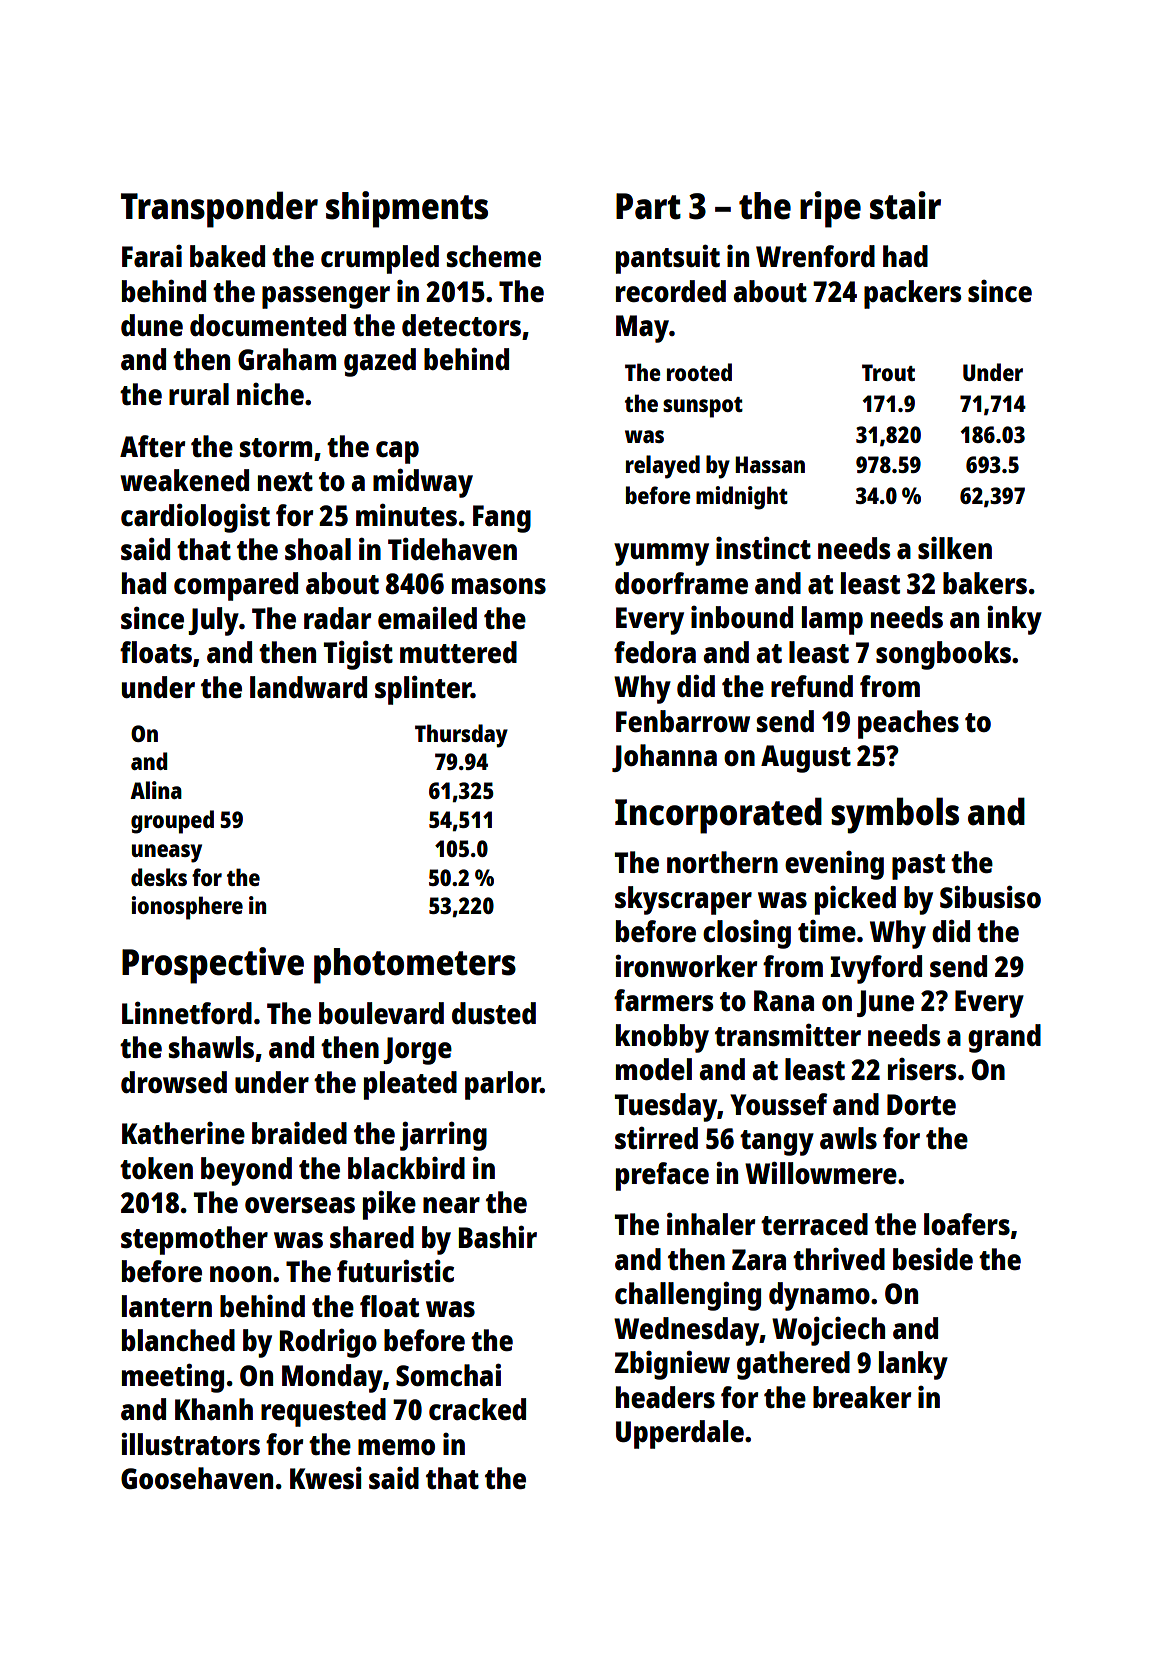 The width and height of the screenshot is (1165, 1654). Describe the element at coordinates (905, 205) in the screenshot. I see `stair` at that location.
